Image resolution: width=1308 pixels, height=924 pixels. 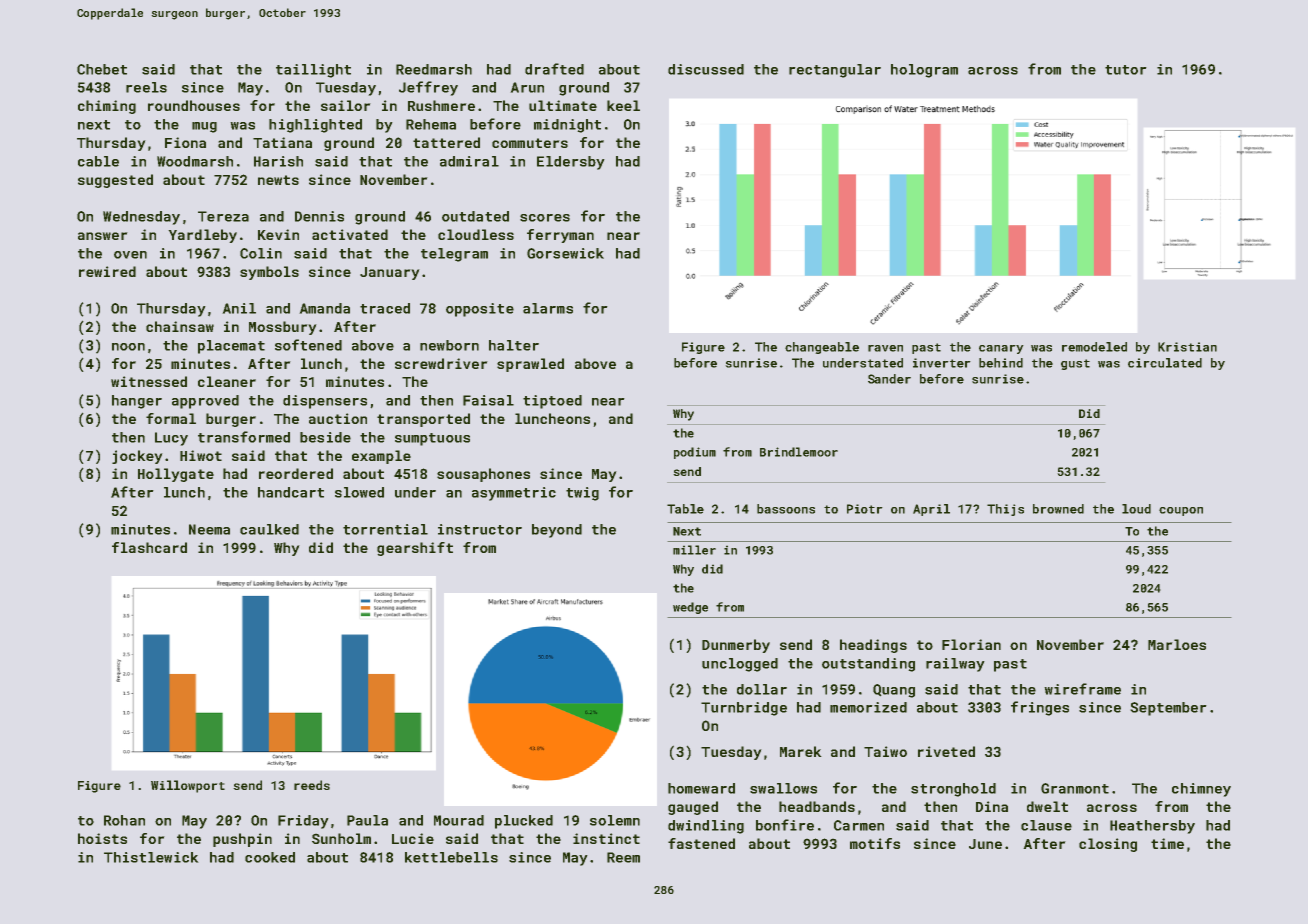 I want to click on tutor, so click(x=1126, y=70).
